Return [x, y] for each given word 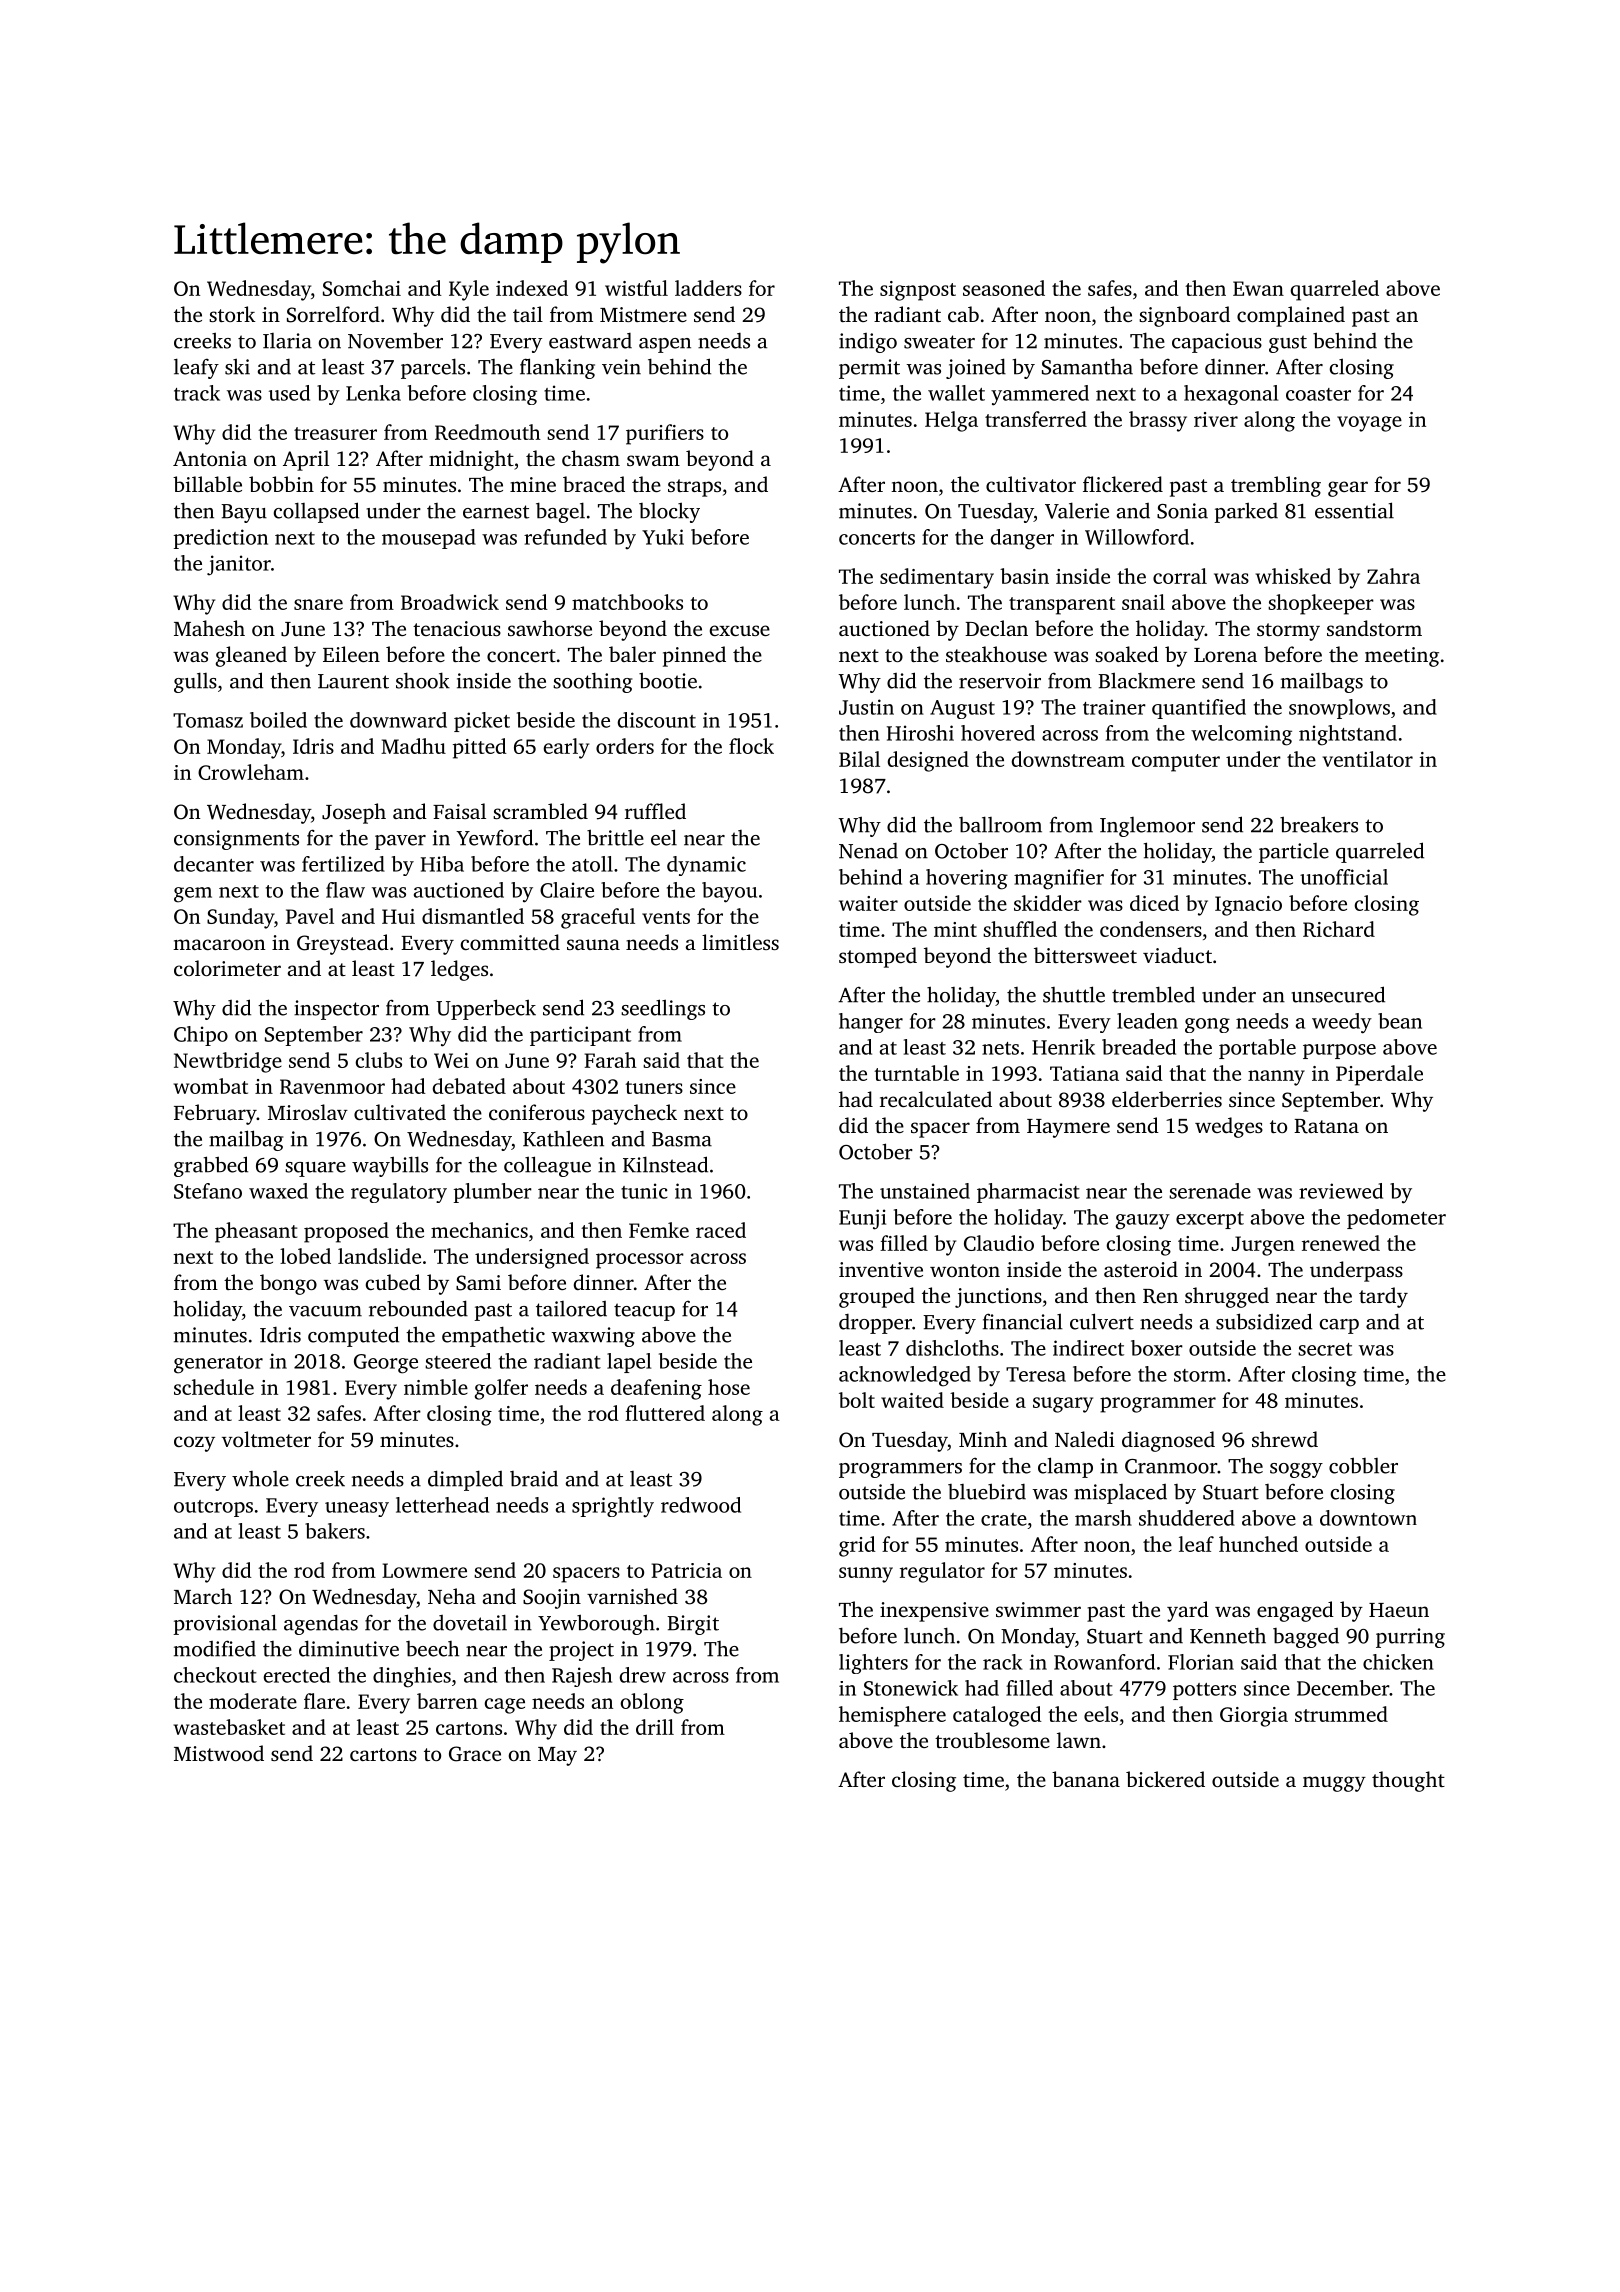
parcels [433, 368]
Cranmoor [1171, 1466]
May [557, 1756]
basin [1024, 576]
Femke [659, 1230]
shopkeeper [1321, 604]
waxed [278, 1191]
